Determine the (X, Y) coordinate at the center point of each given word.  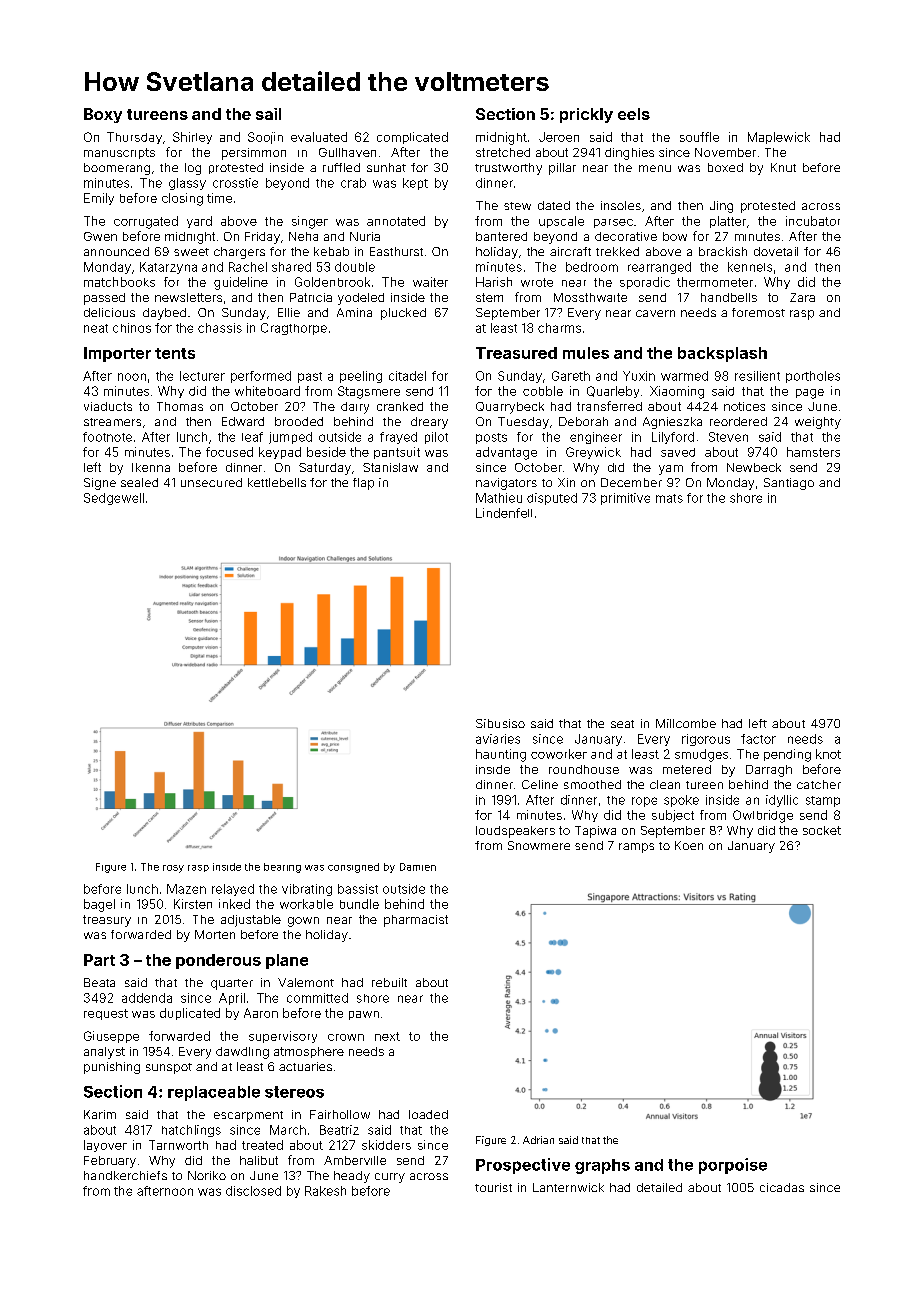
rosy (173, 869)
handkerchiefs (125, 1175)
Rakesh (325, 1191)
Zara (802, 297)
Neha (303, 236)
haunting (501, 755)
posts (491, 438)
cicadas (782, 1187)
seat (622, 724)
